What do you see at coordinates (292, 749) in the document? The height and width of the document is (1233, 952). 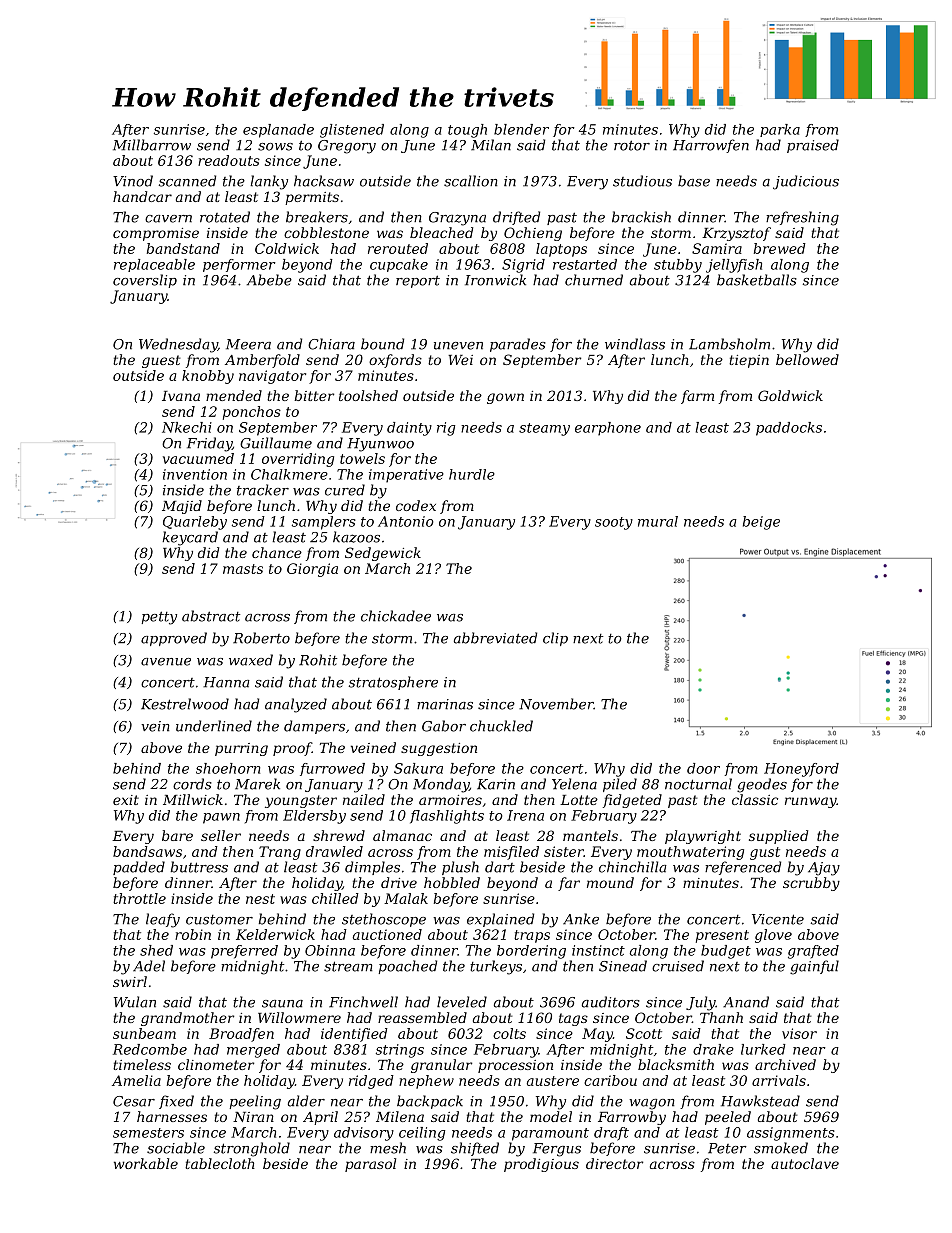 I see `proof` at bounding box center [292, 749].
